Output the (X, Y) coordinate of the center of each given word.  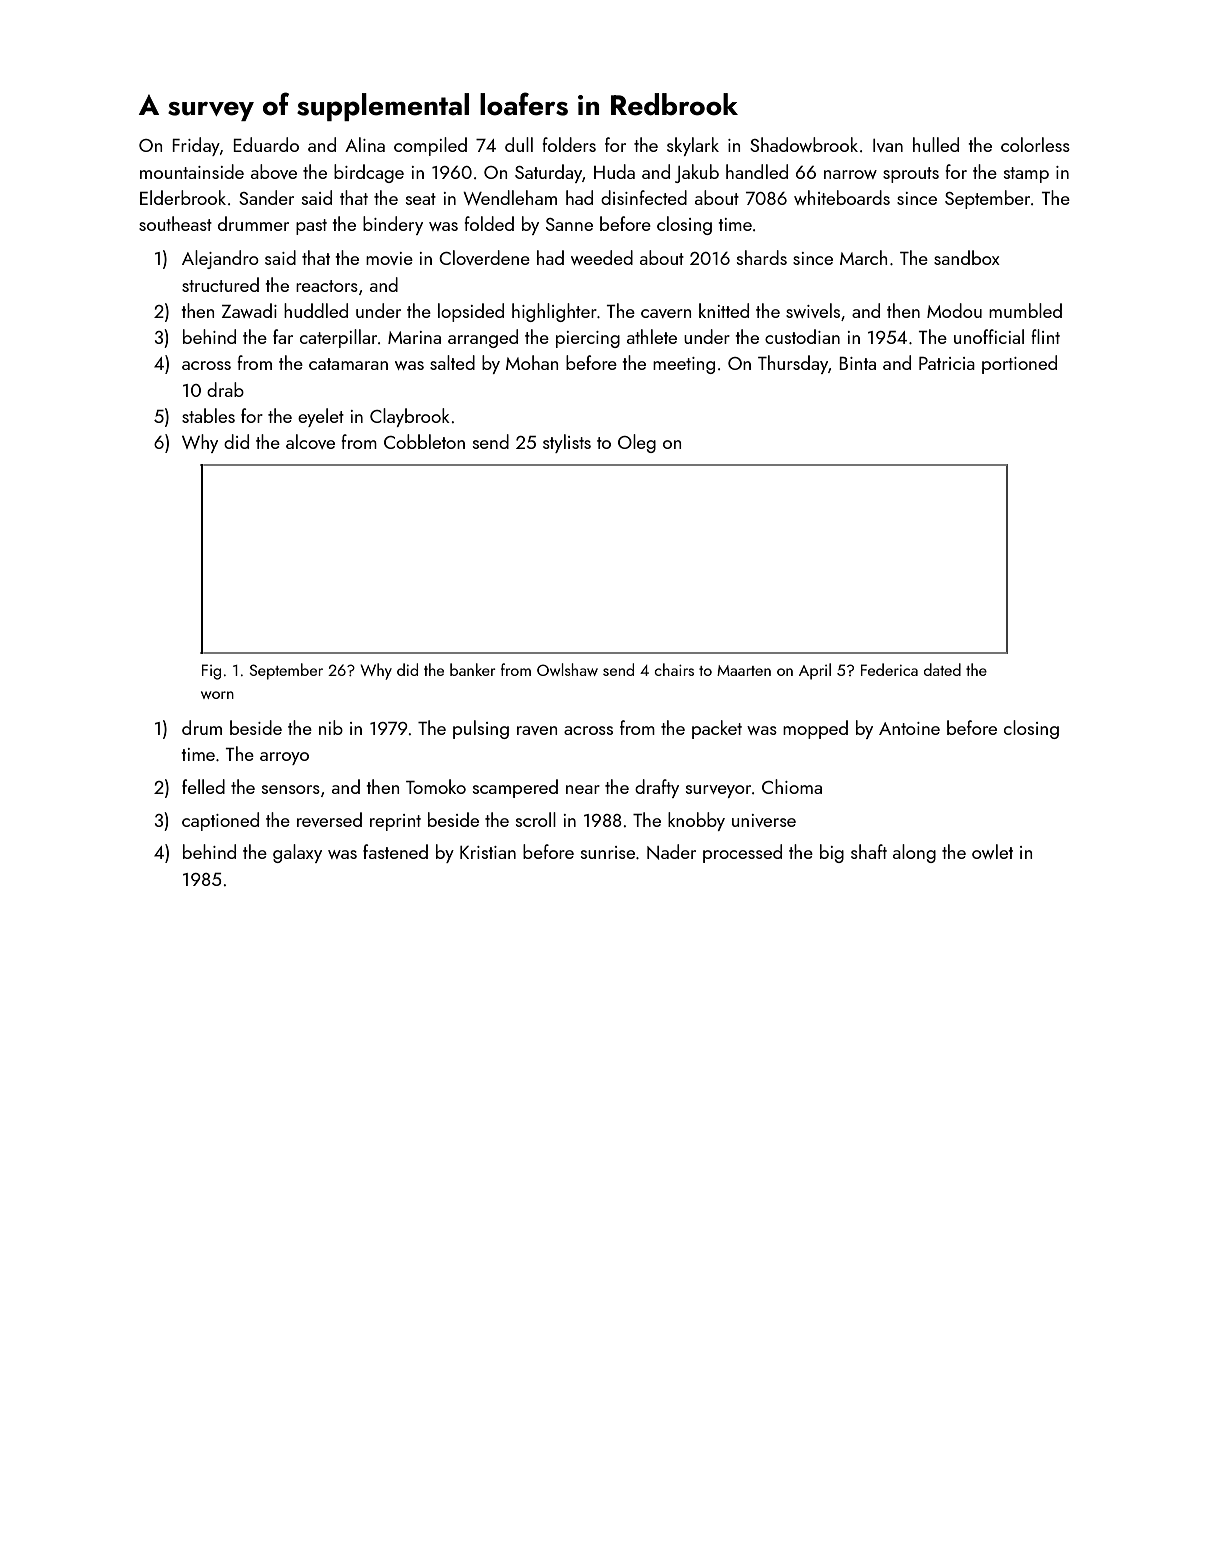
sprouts (911, 175)
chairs (674, 669)
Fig (211, 672)
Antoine (909, 728)
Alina (365, 144)
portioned (1019, 364)
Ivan (888, 145)
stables (208, 415)
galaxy (297, 853)
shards (762, 257)
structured (220, 284)
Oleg (637, 443)
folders (569, 144)
